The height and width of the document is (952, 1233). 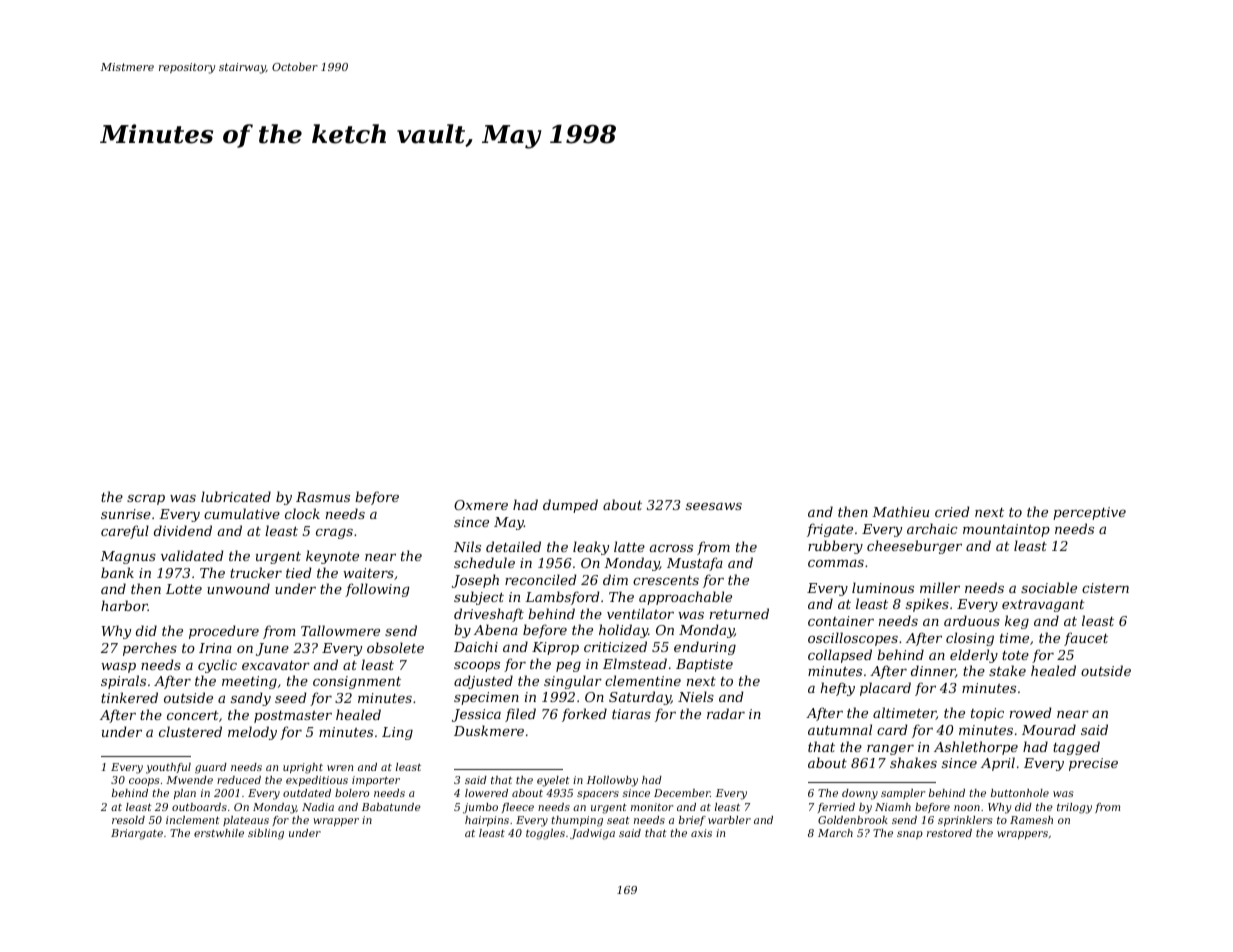 I want to click on leaky, so click(x=591, y=548).
